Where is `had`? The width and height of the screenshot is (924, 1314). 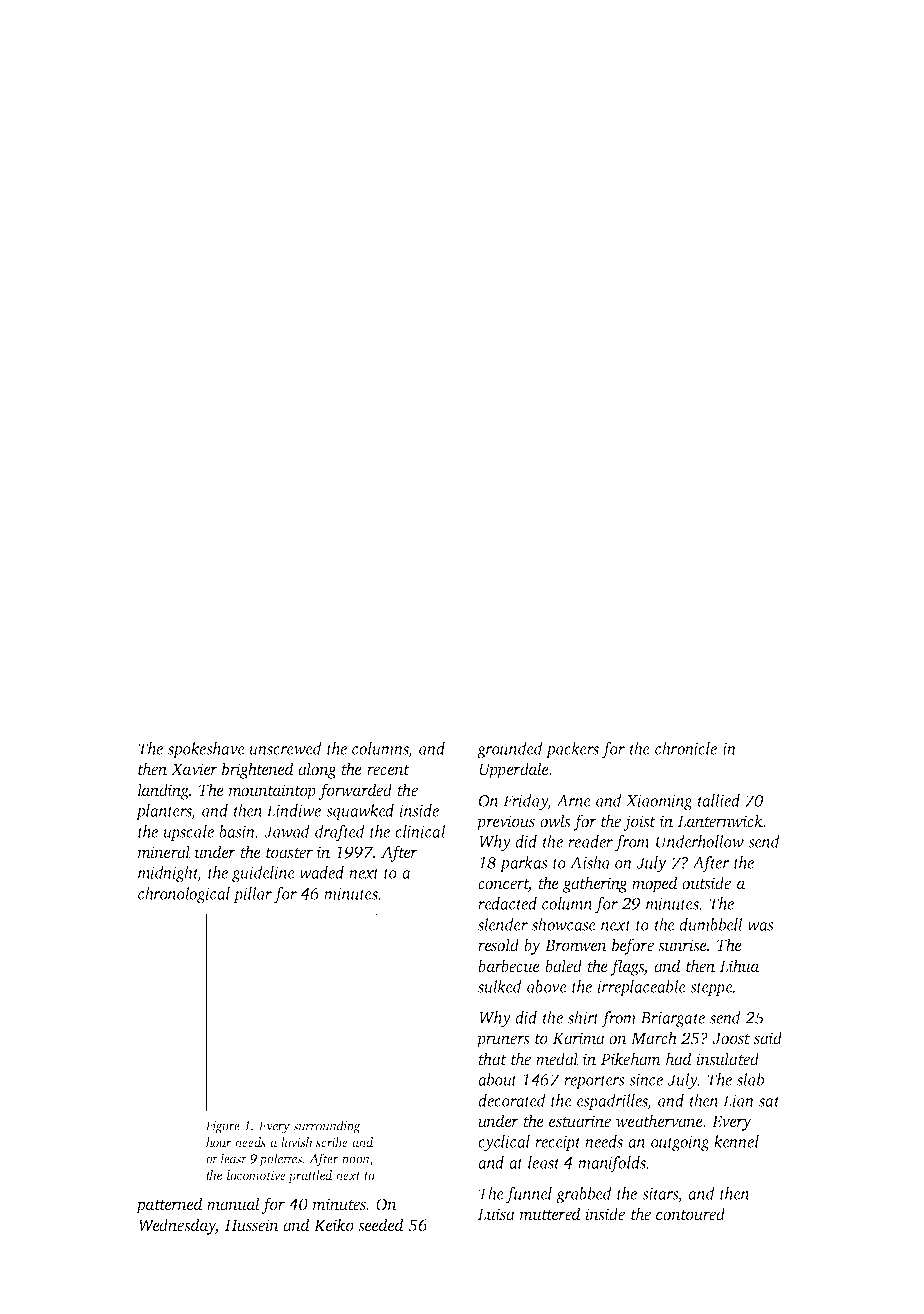 had is located at coordinates (679, 1059).
